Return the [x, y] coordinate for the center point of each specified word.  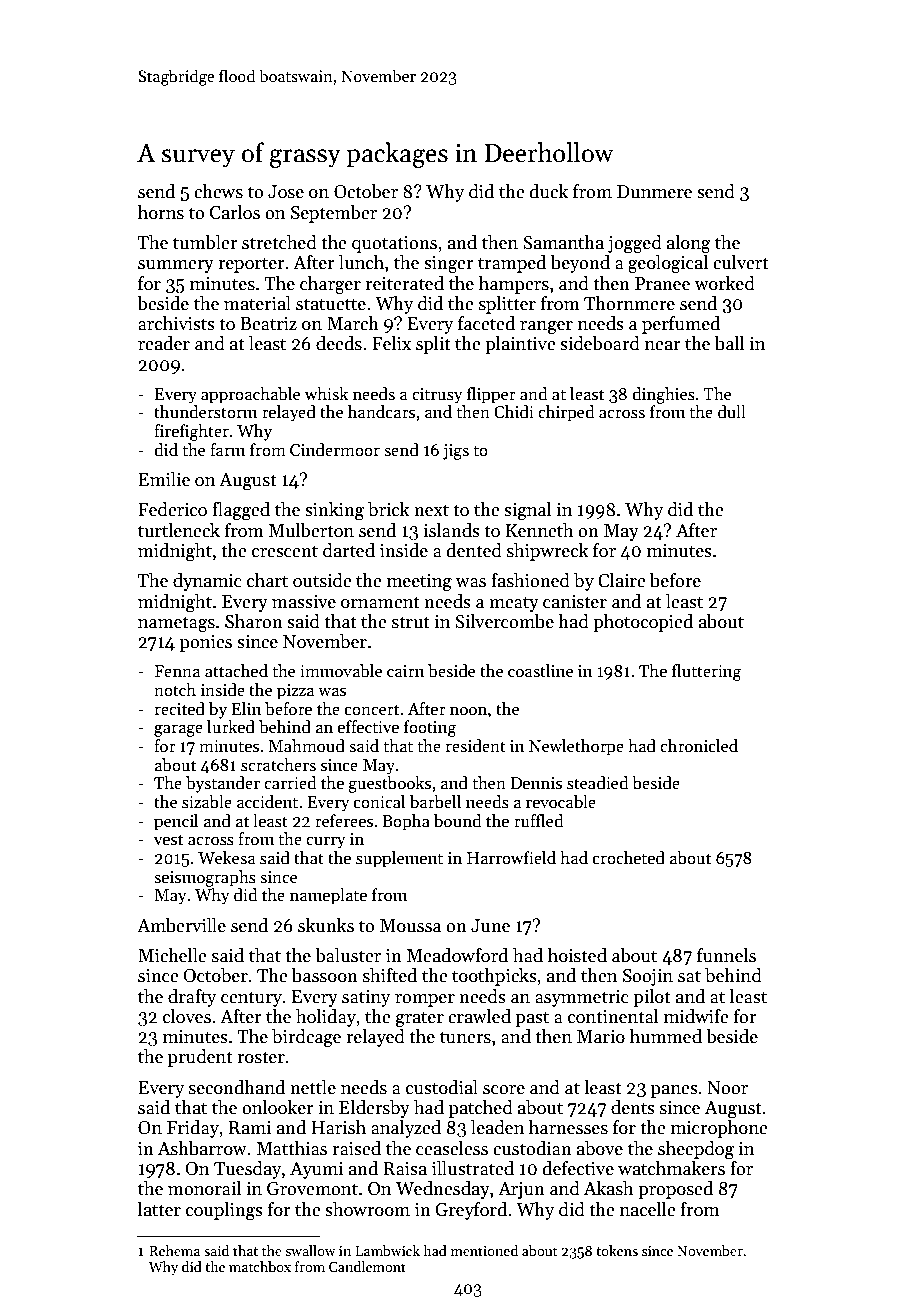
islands [452, 530]
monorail [204, 1188]
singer [449, 265]
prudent [200, 1058]
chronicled [699, 746]
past [532, 1019]
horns [161, 212]
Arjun [521, 1190]
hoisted [577, 955]
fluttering [707, 672]
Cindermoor [335, 450]
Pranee [662, 284]
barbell [435, 802]
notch [175, 690]
